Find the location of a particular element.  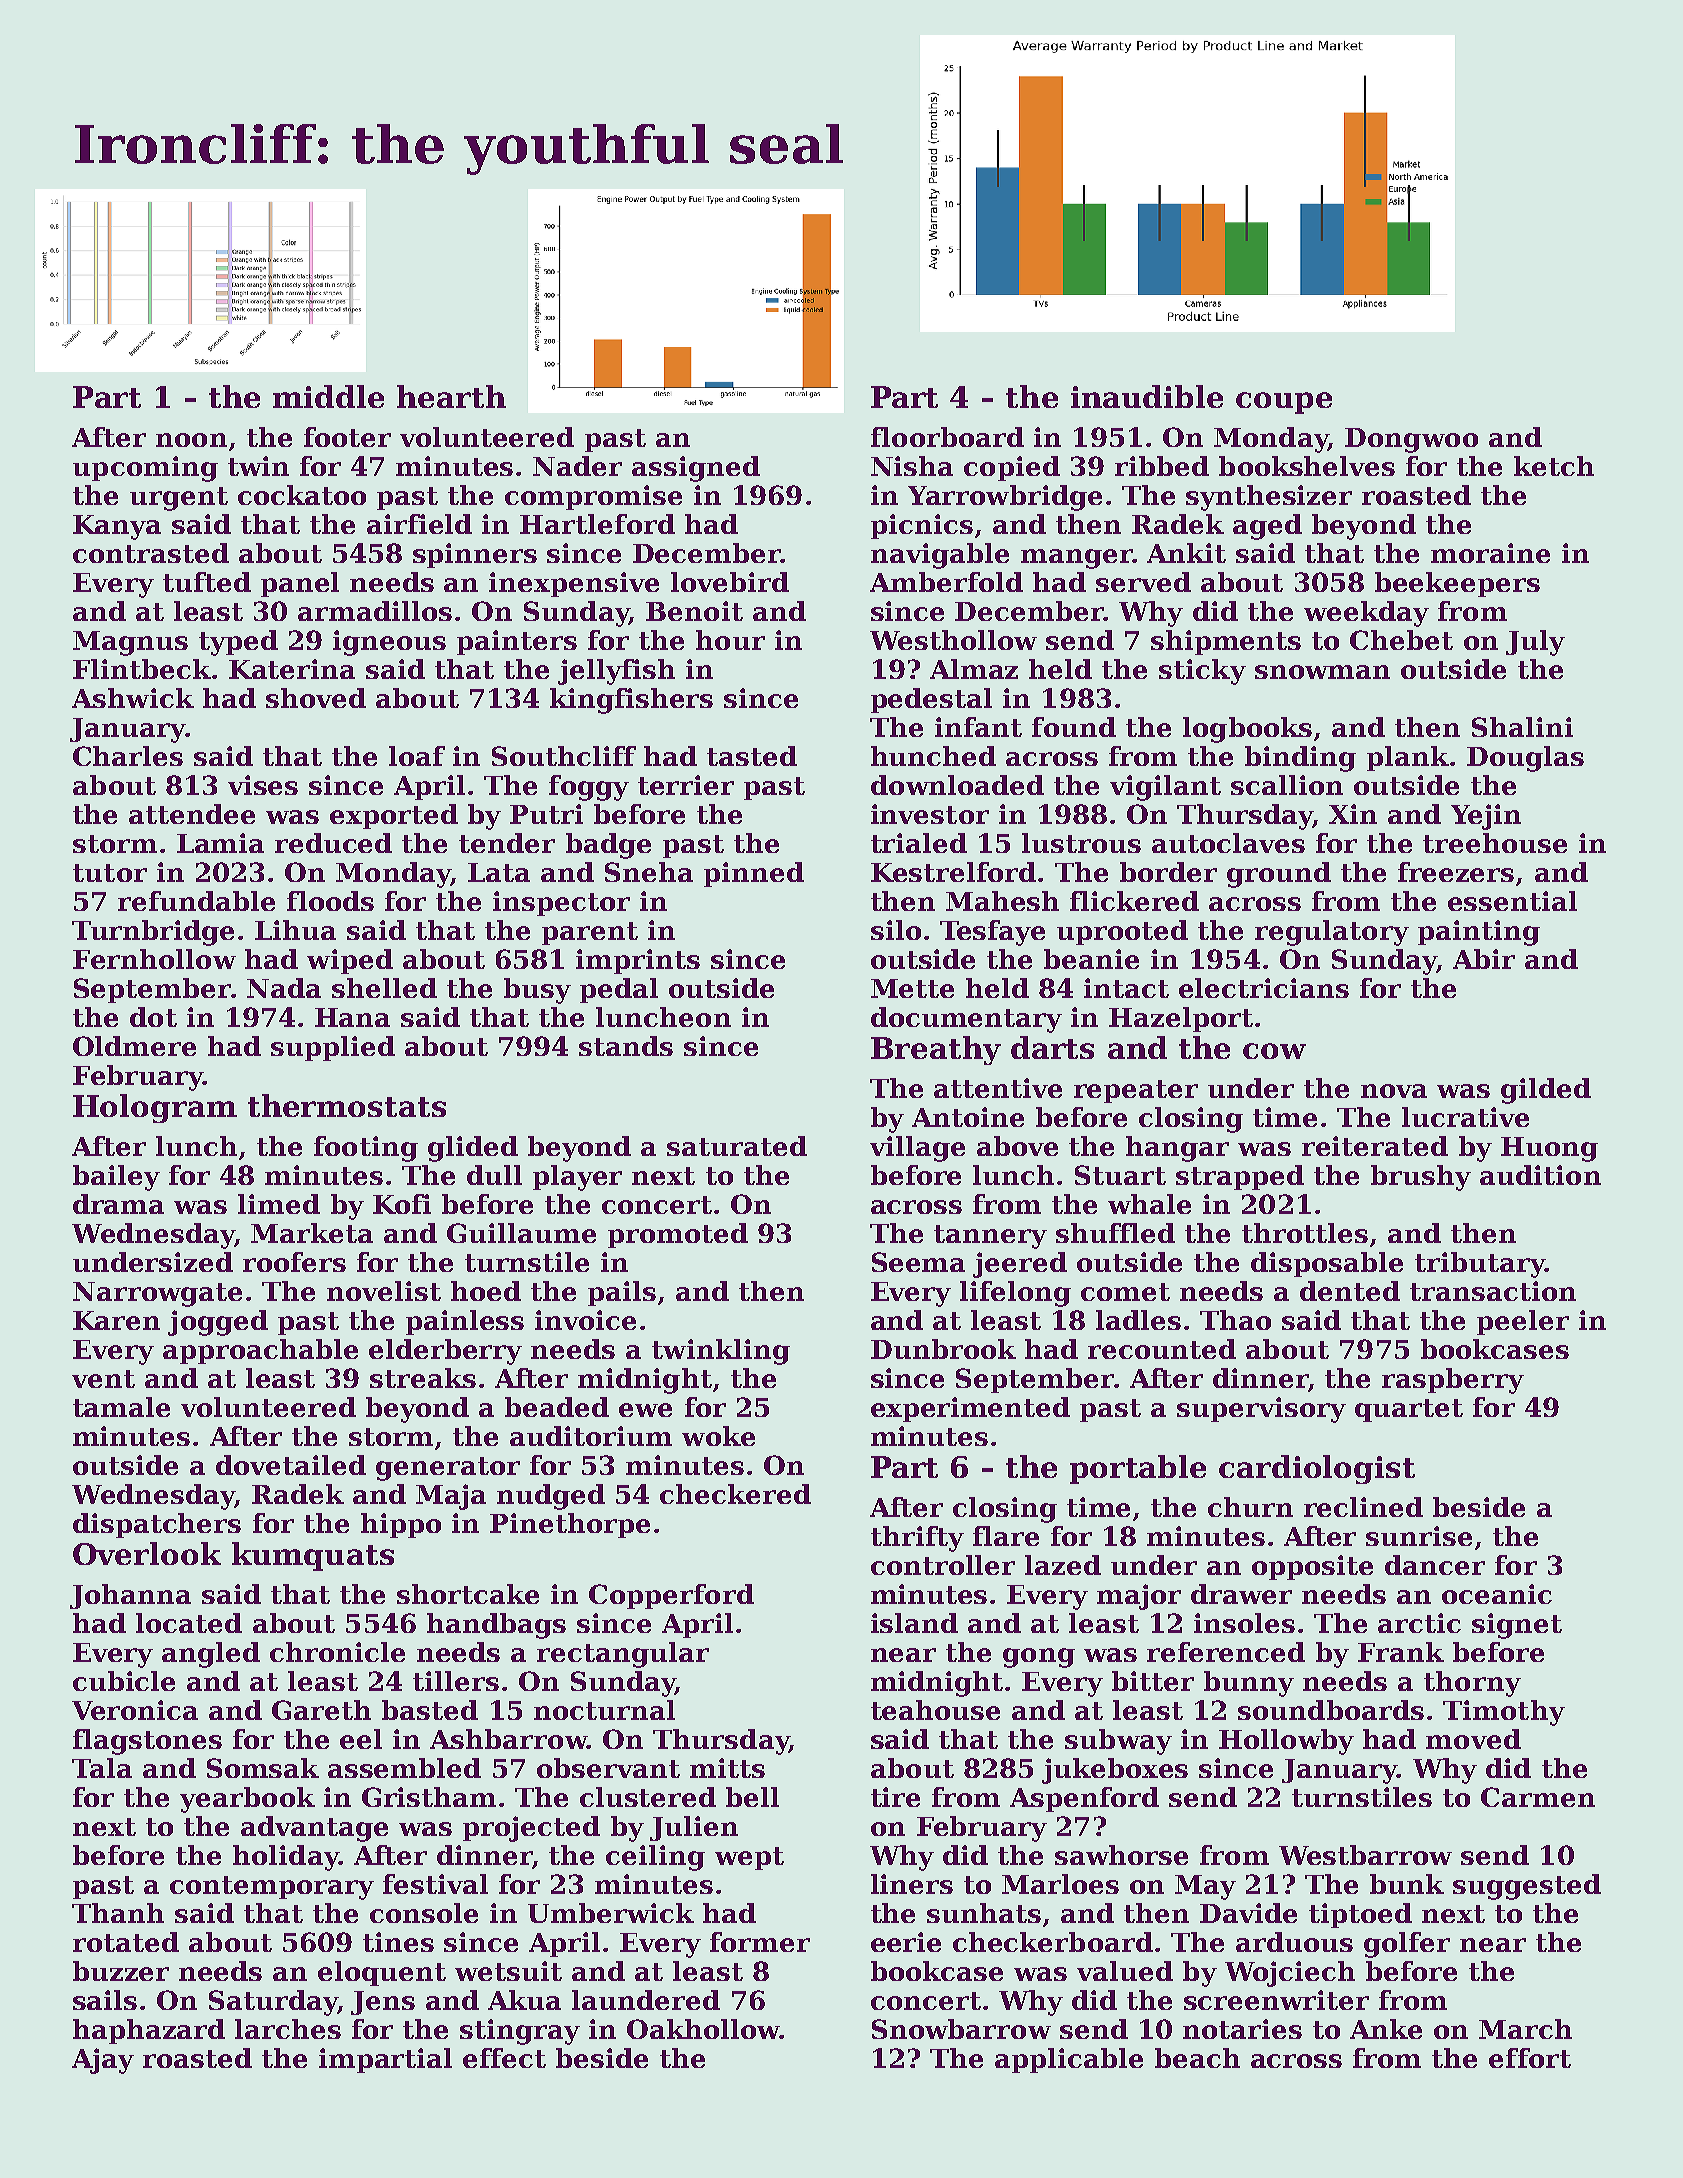

noon is located at coordinates (191, 440).
